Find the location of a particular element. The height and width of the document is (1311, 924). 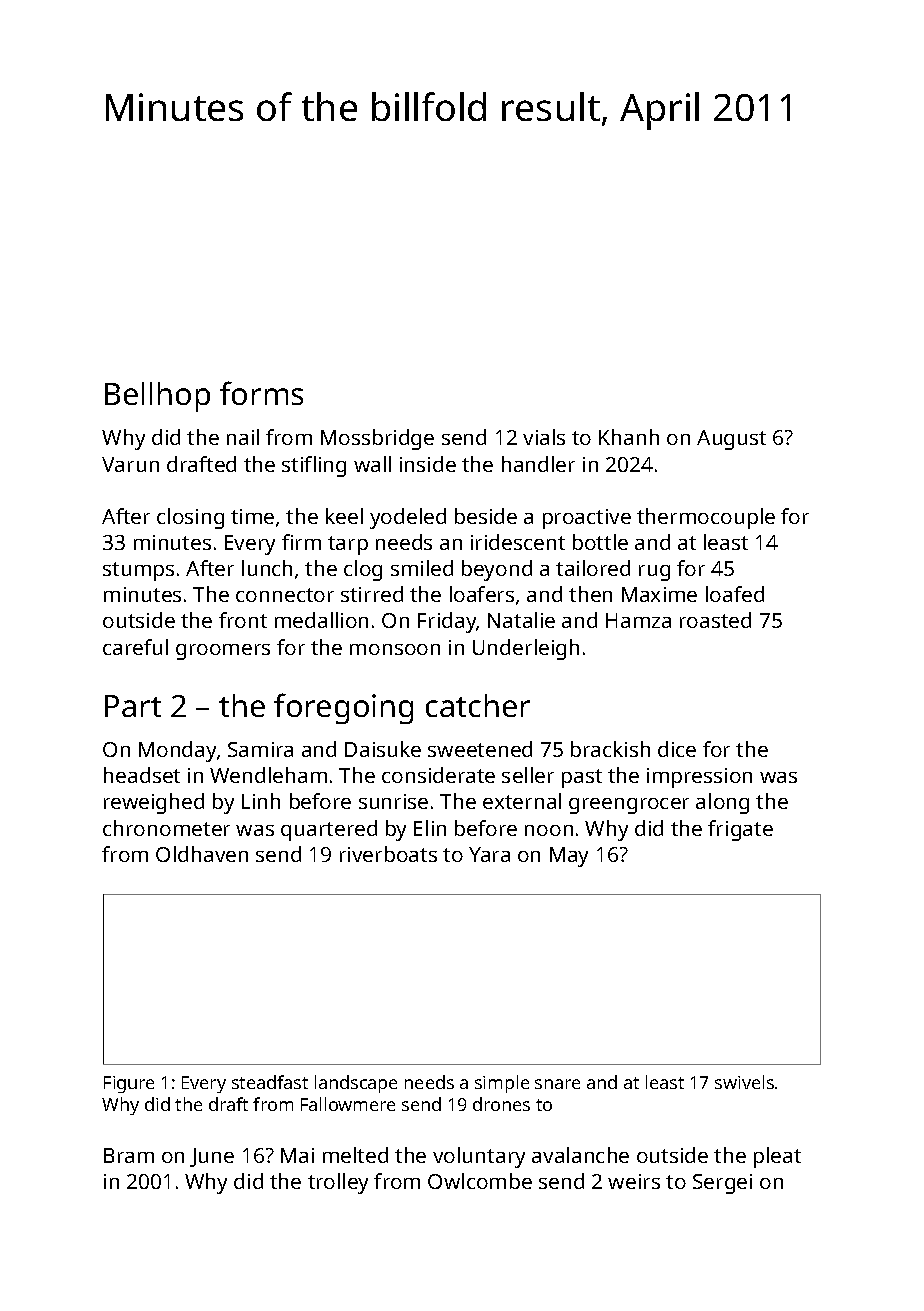

Bram is located at coordinates (129, 1155).
